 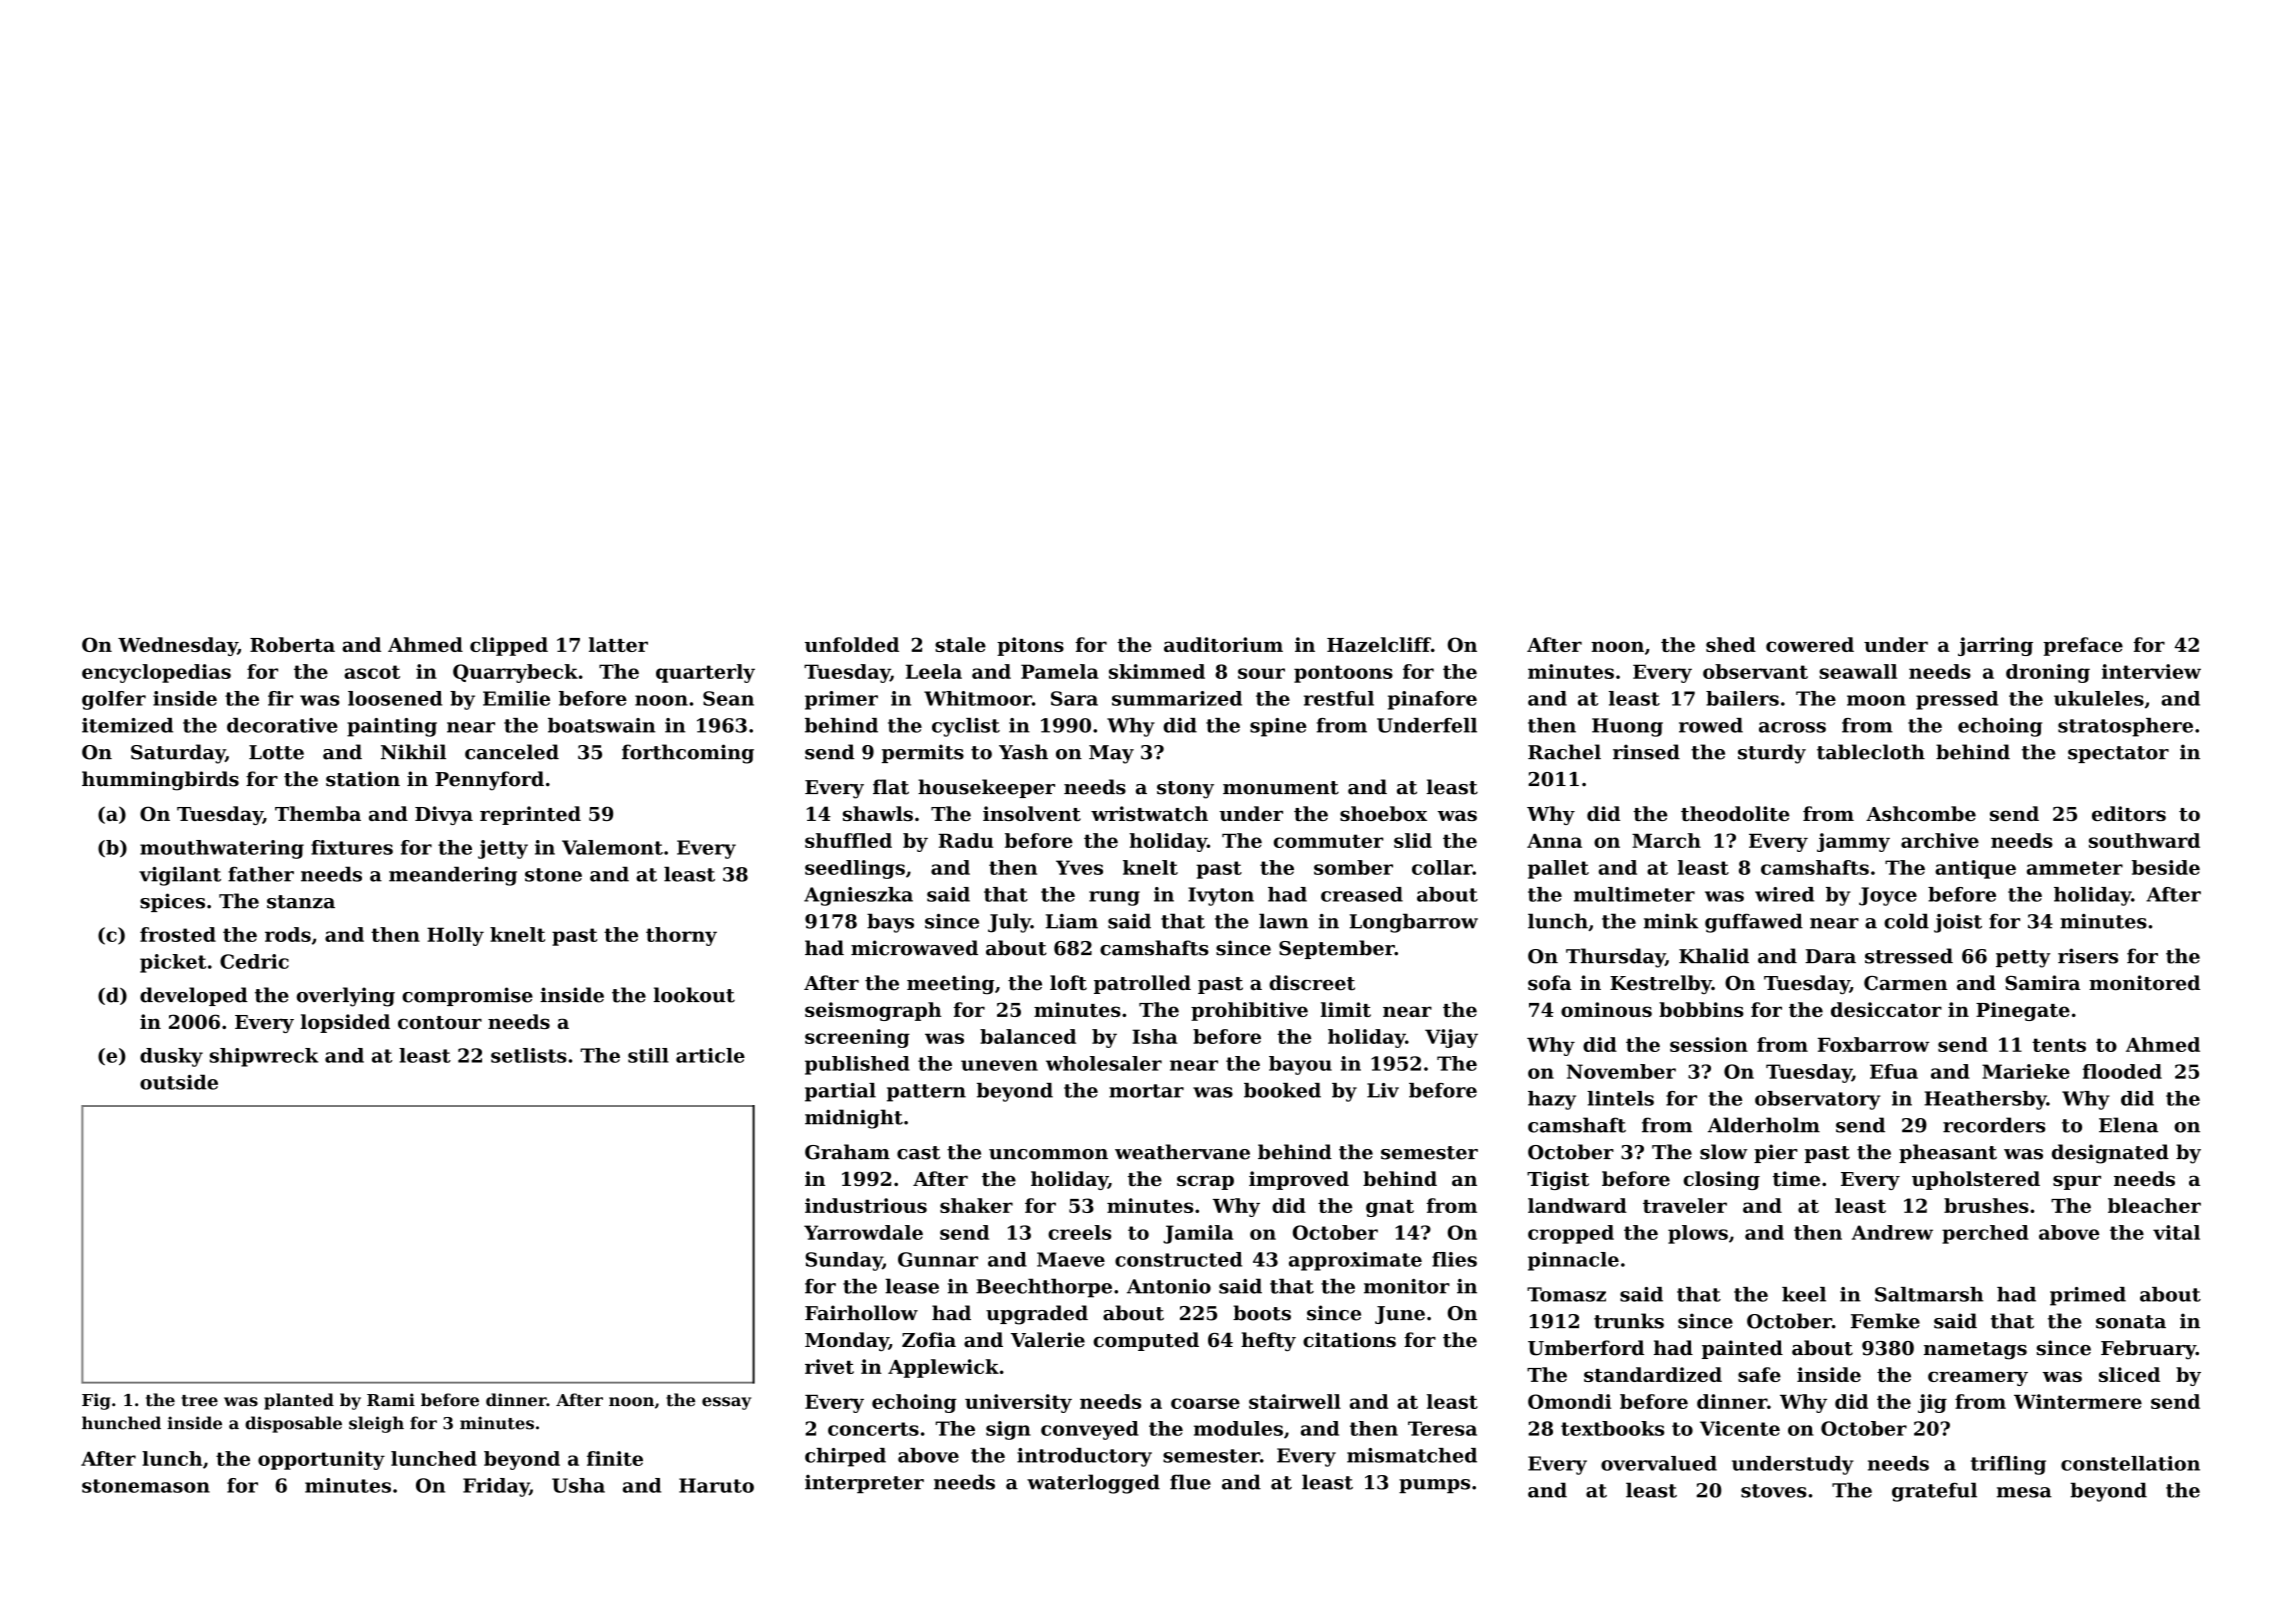 What do you see at coordinates (292, 644) in the screenshot?
I see `Roberta` at bounding box center [292, 644].
